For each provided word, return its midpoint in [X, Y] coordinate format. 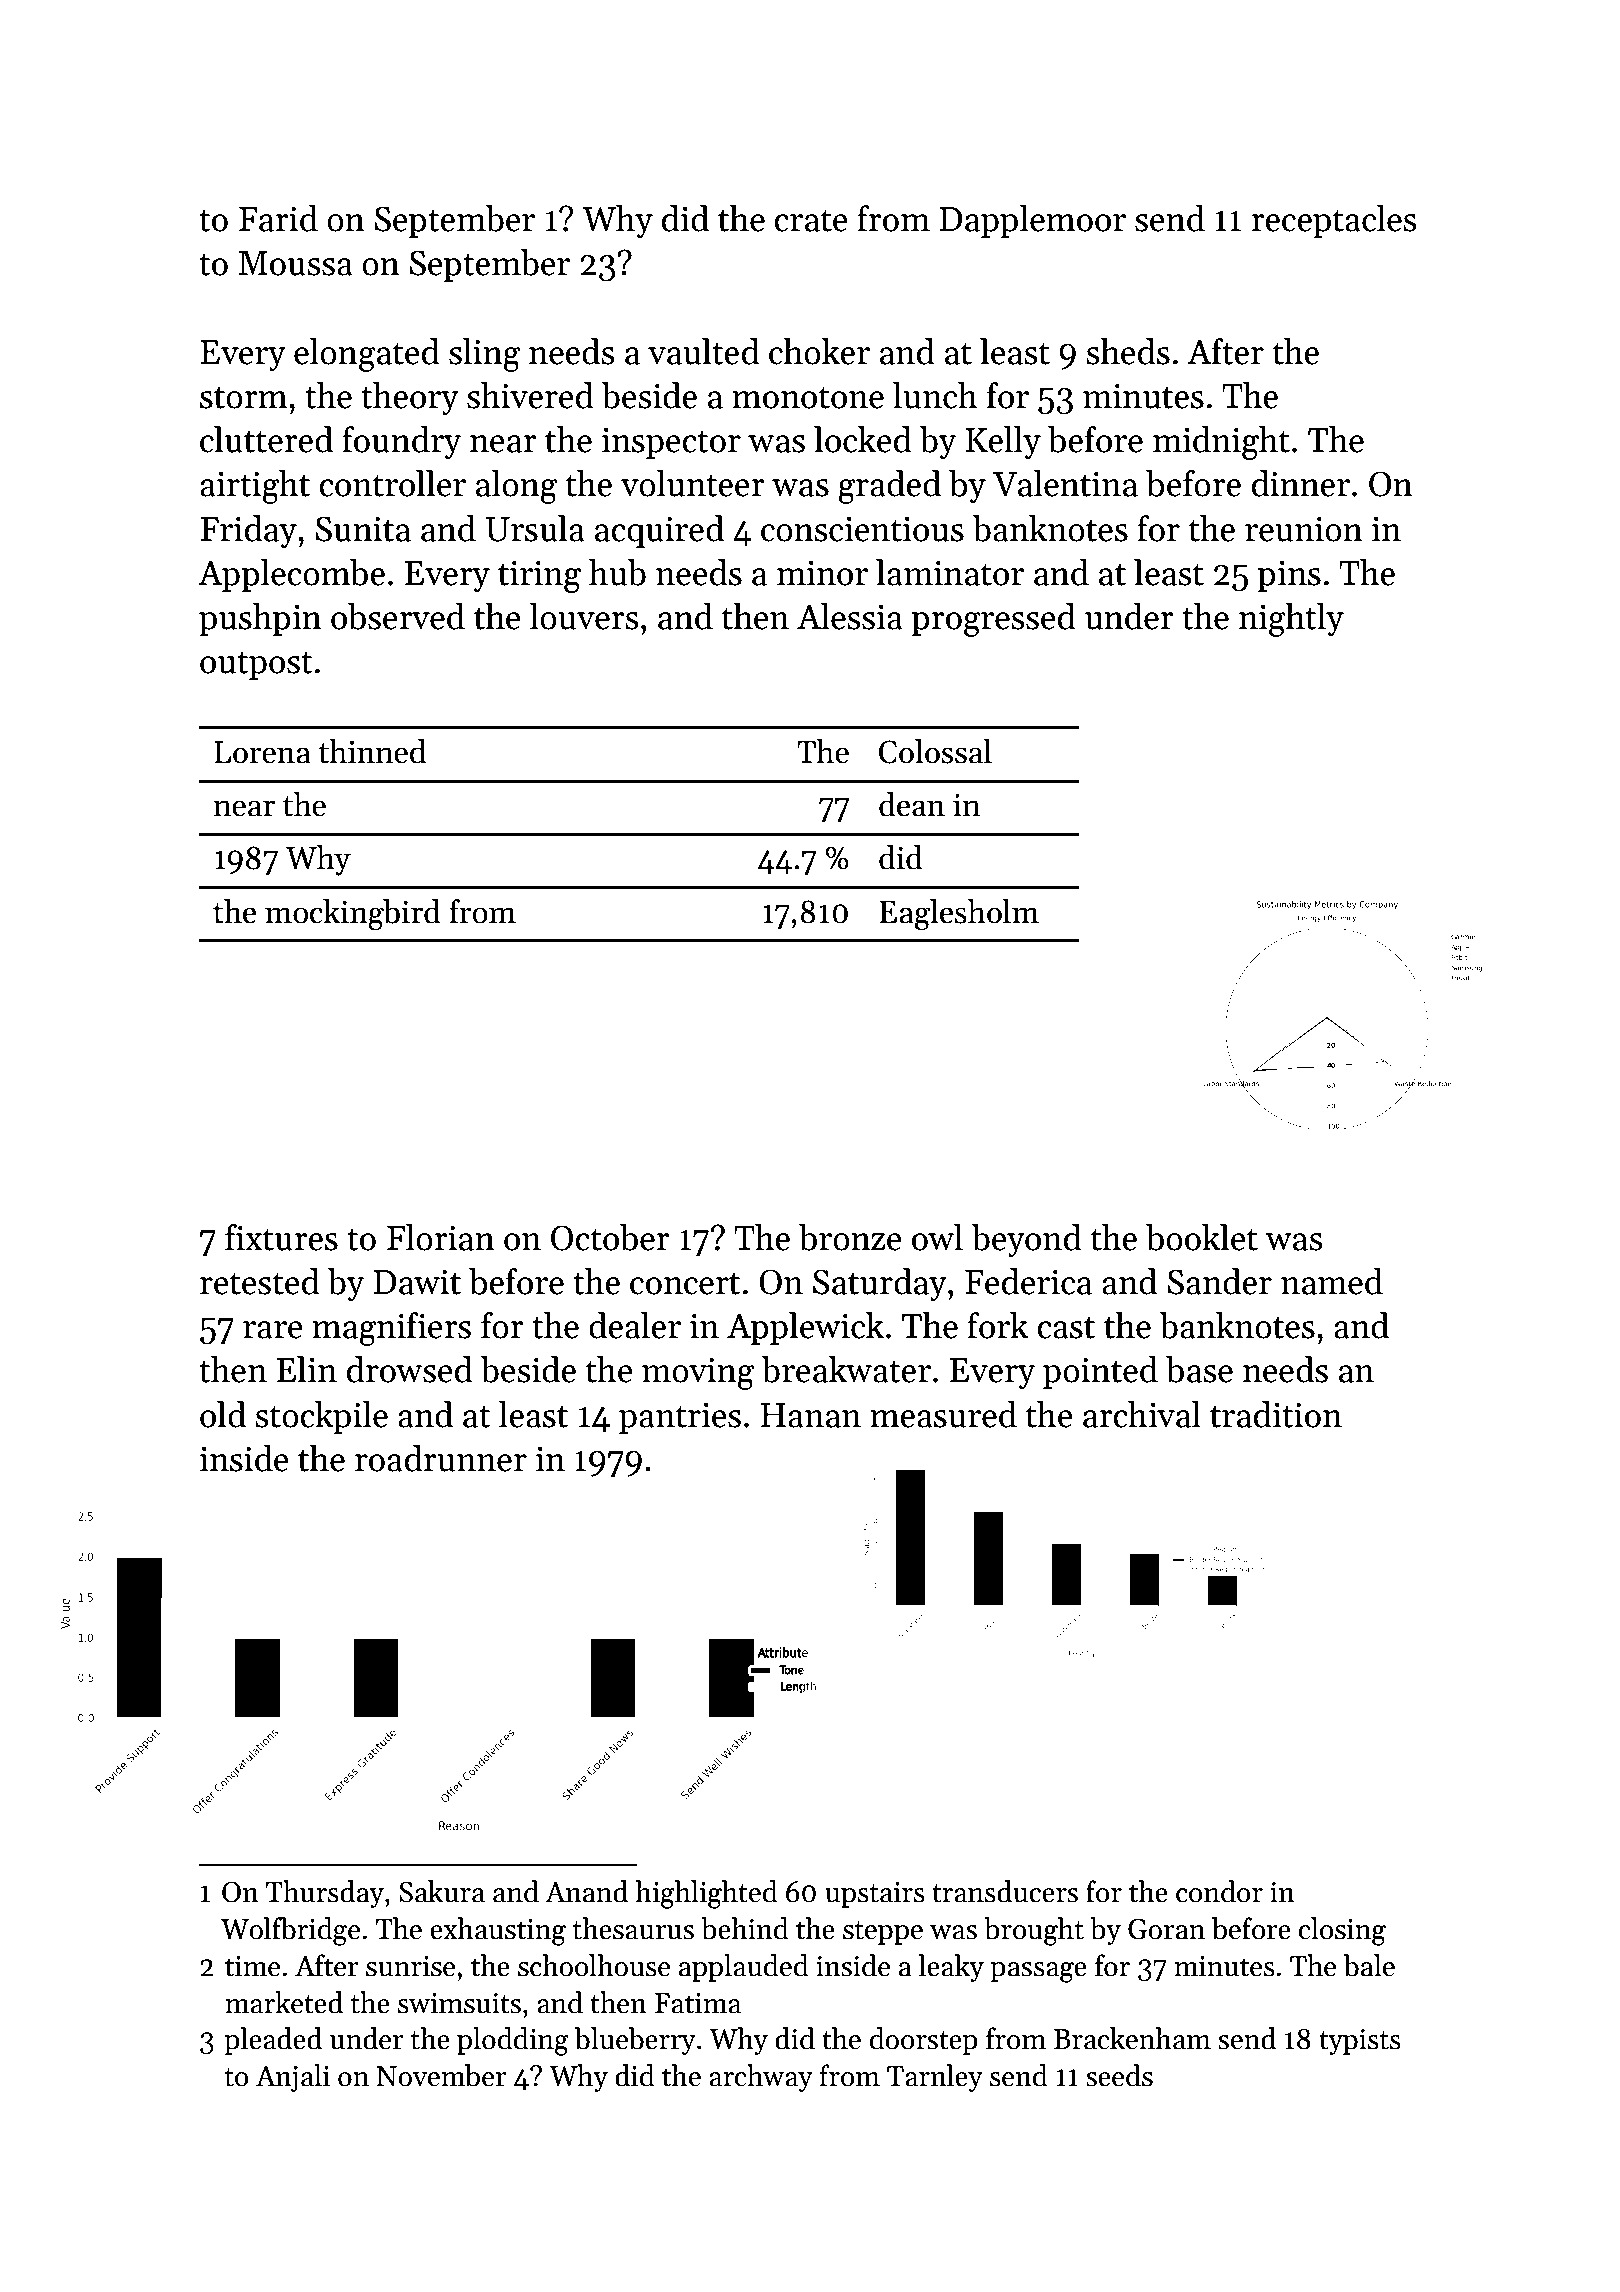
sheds [1128, 351]
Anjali [293, 2078]
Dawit [417, 1282]
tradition [1276, 1414]
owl [937, 1237]
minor [822, 573]
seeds [1119, 2075]
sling [484, 355]
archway [761, 2078]
